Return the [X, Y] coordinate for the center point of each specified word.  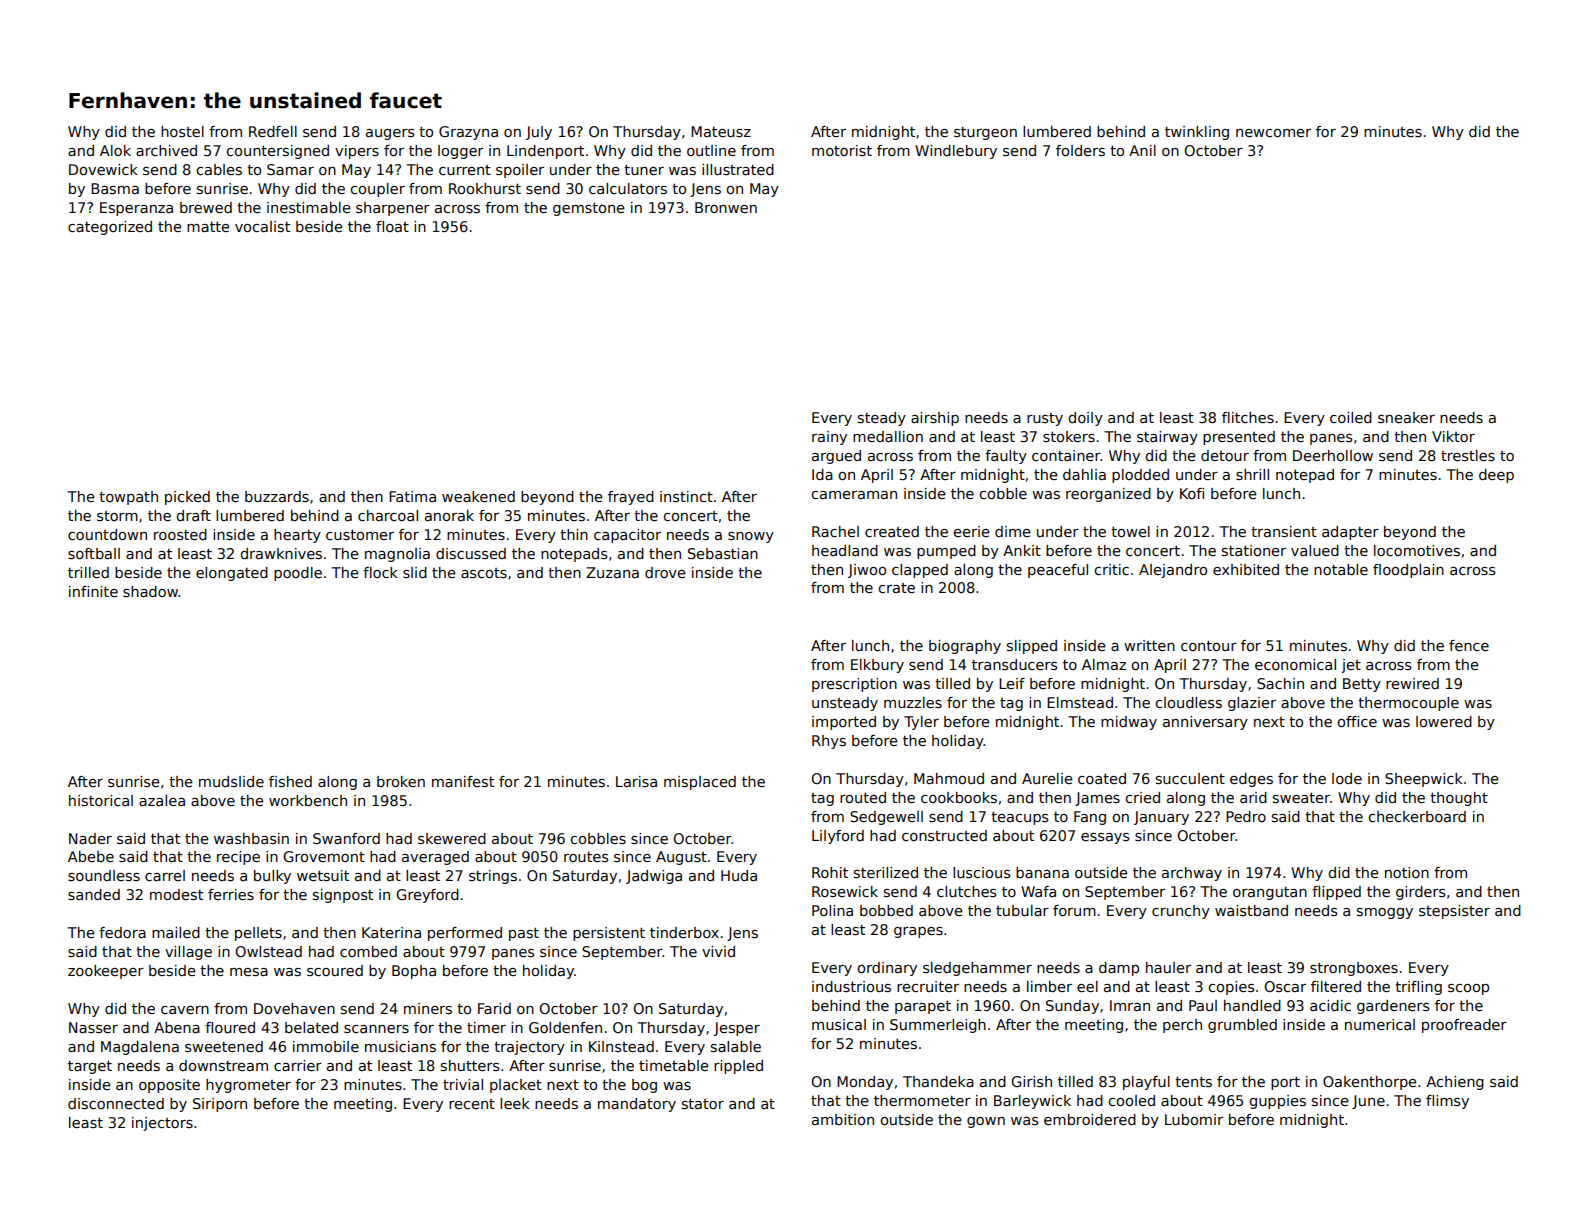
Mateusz [721, 131]
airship [935, 419]
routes [586, 857]
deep [1496, 476]
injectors [162, 1124]
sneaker [1406, 417]
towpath [128, 498]
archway [1192, 874]
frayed [631, 498]
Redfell [273, 131]
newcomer [1273, 133]
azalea [162, 800]
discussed [471, 553]
